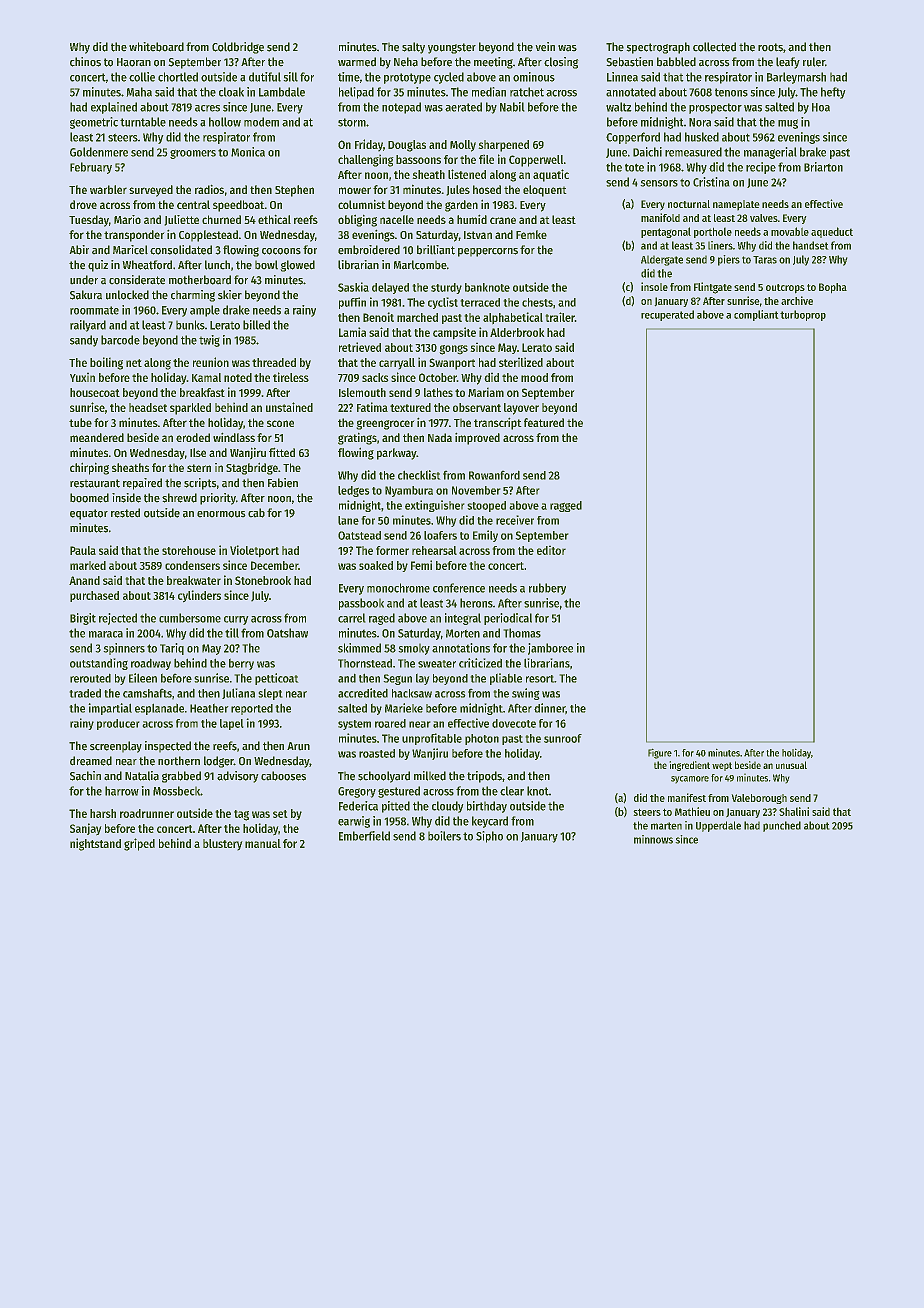 Image resolution: width=924 pixels, height=1308 pixels. I want to click on Coldbridge, so click(238, 48).
